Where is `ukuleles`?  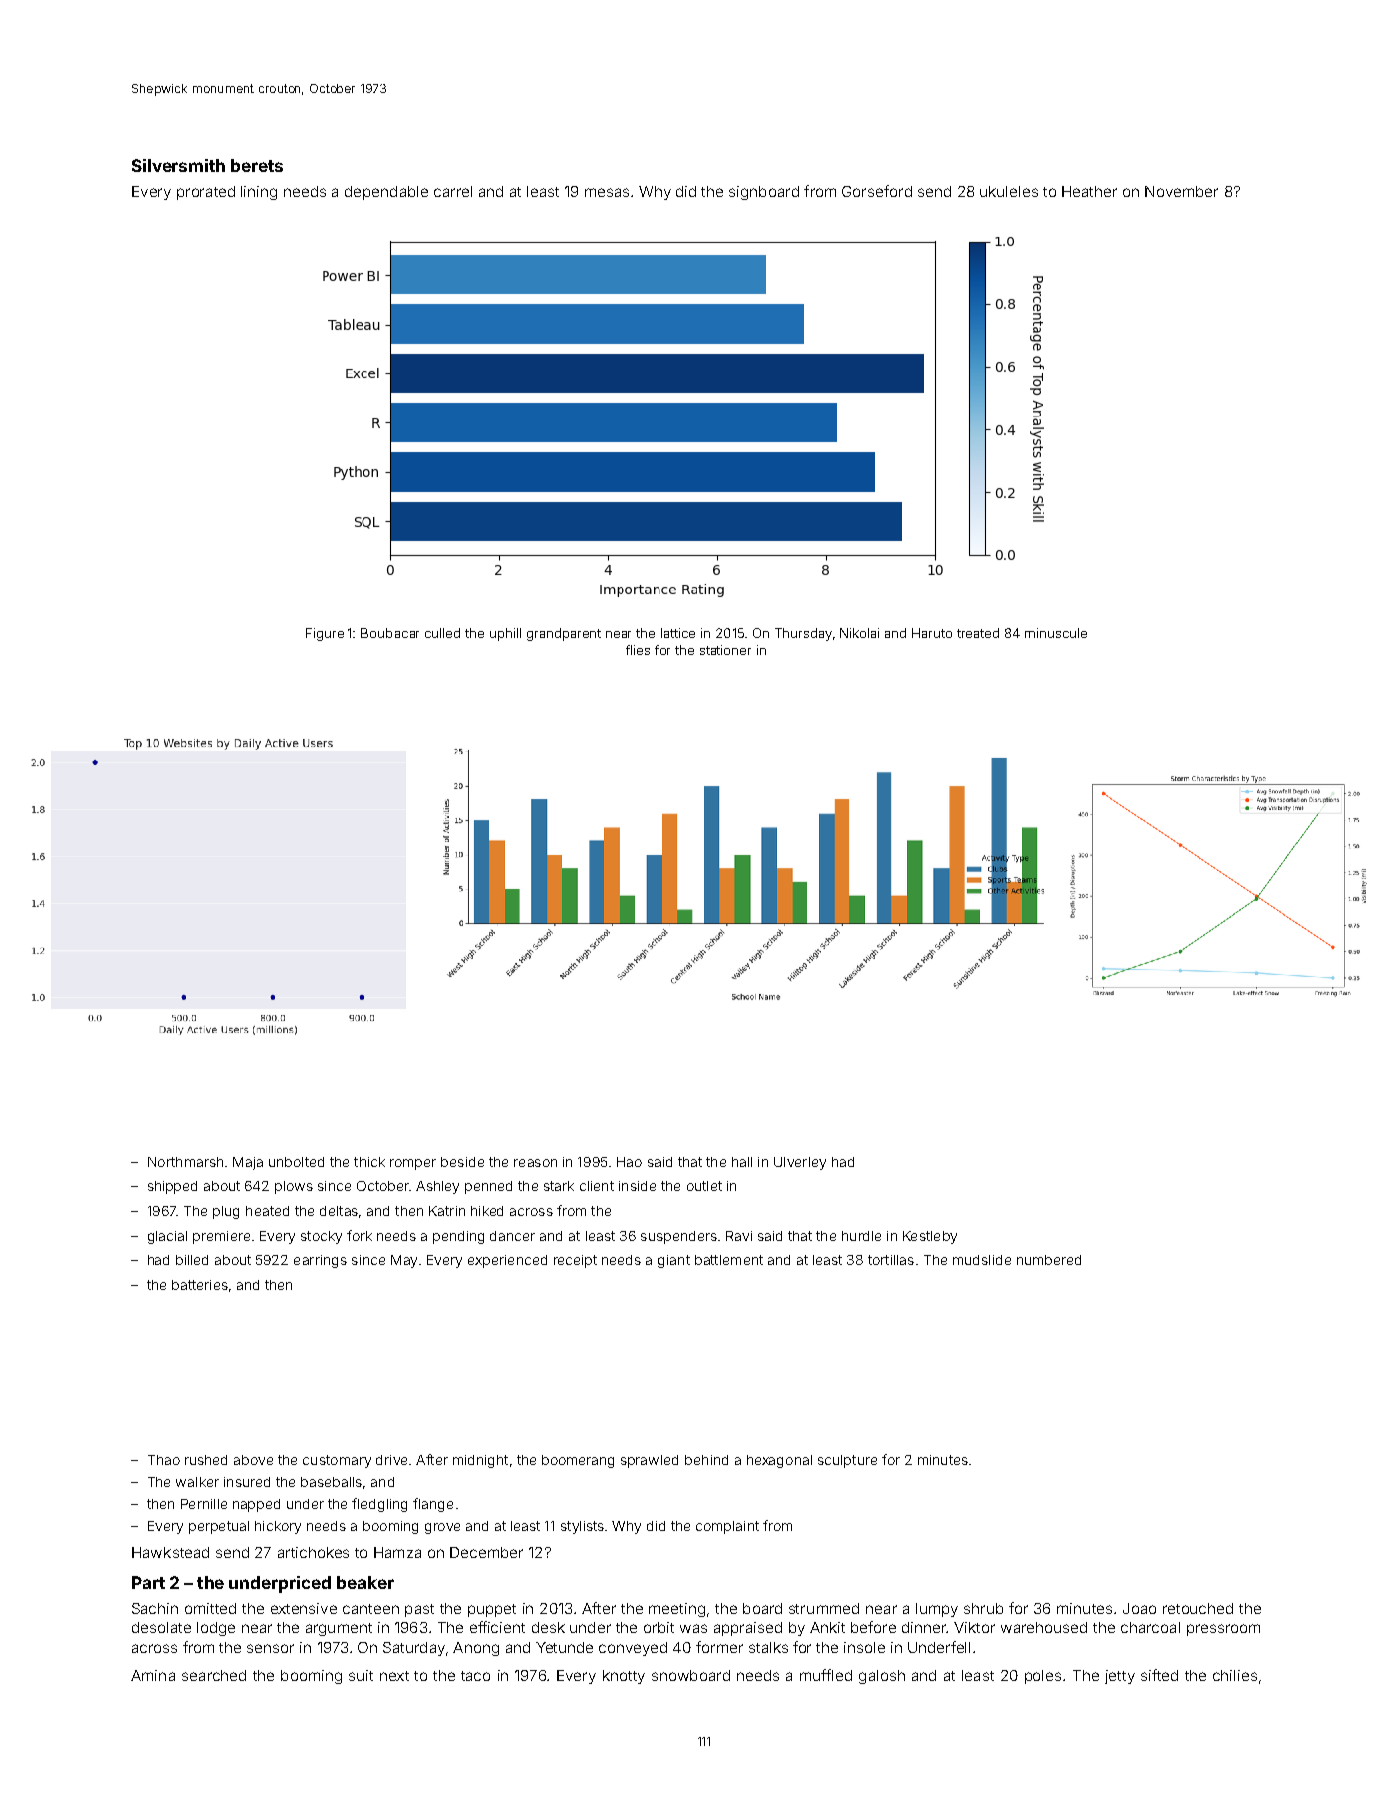 ukuleles is located at coordinates (1009, 191).
